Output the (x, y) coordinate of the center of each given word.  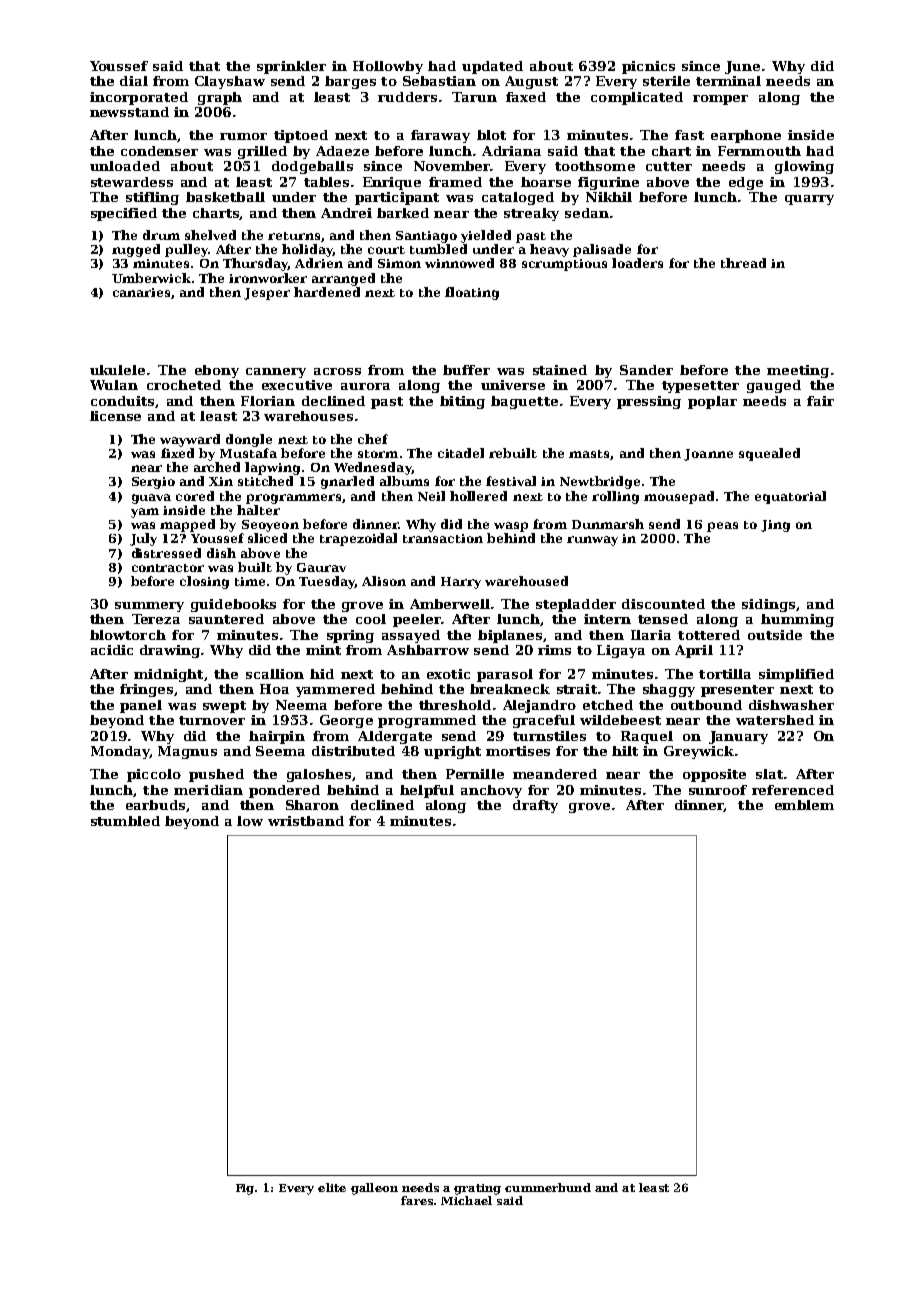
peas (722, 527)
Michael (466, 1200)
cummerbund (548, 1187)
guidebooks (233, 605)
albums (404, 481)
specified (124, 214)
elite (332, 1187)
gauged (774, 386)
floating (472, 293)
